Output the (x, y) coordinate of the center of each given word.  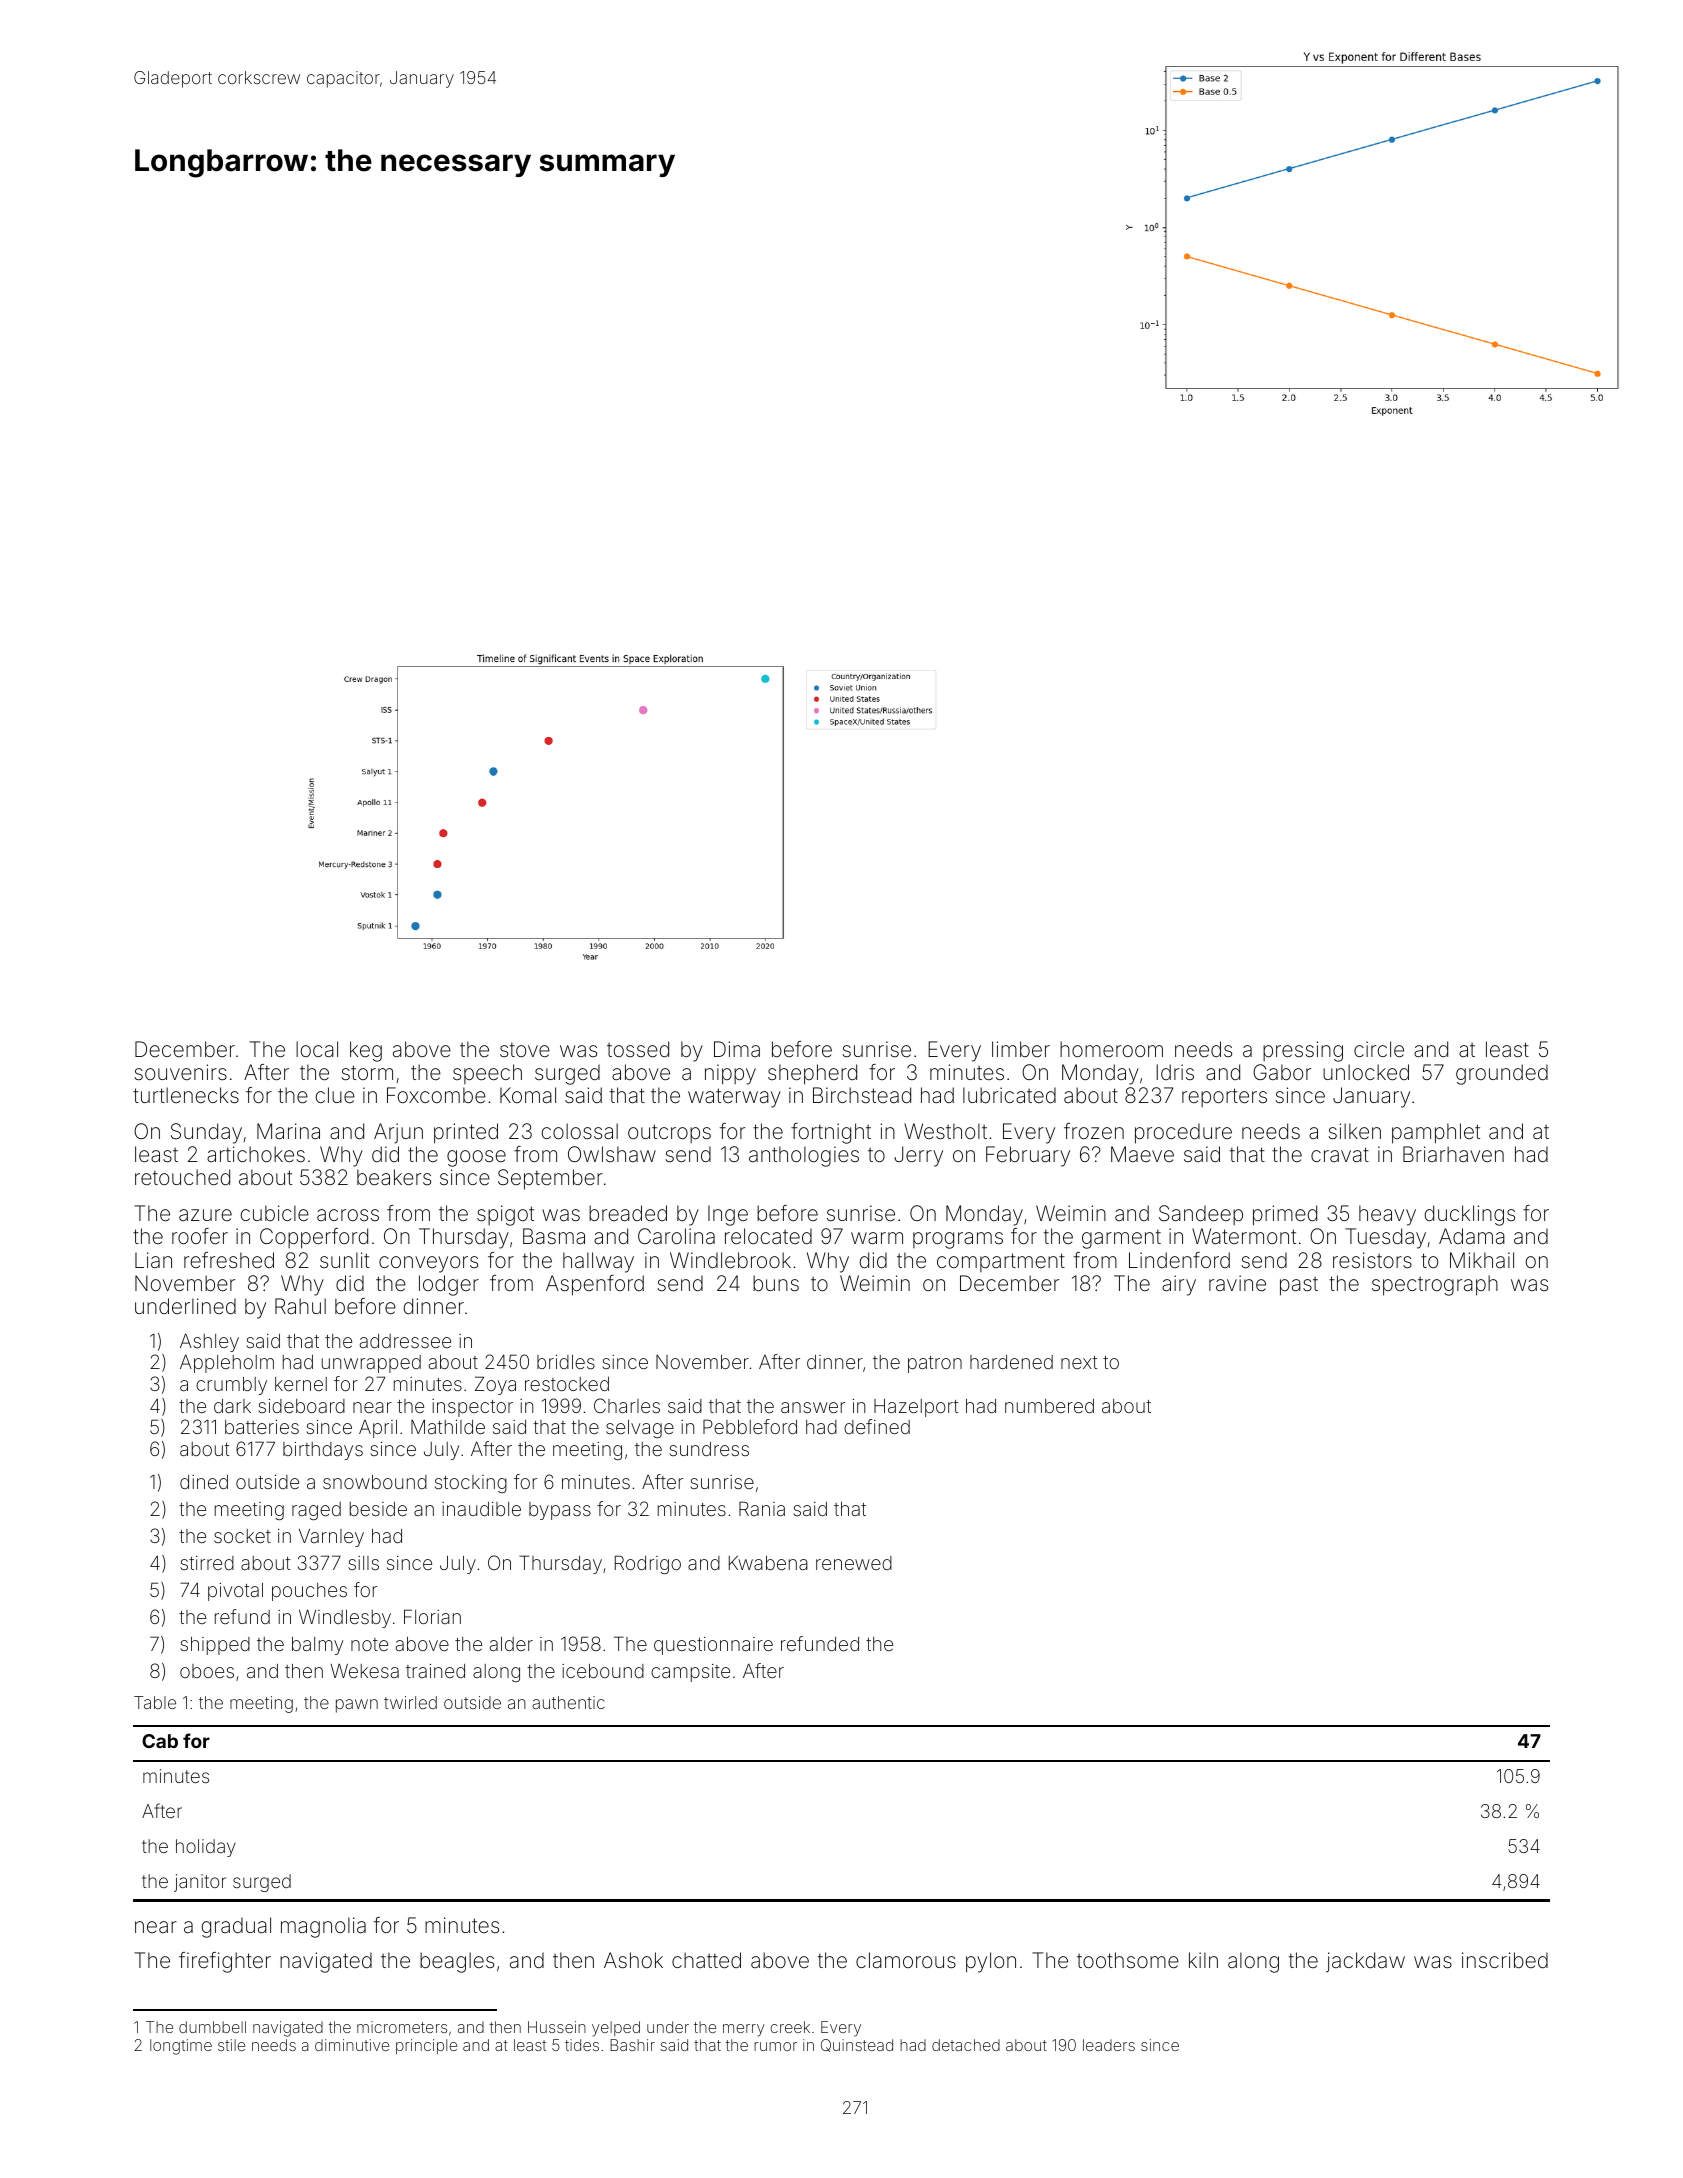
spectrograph (1435, 1285)
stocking (471, 1484)
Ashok (633, 1960)
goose (476, 1158)
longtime (181, 2047)
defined (877, 1426)
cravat (1340, 1154)
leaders (1109, 2045)
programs (958, 1240)
